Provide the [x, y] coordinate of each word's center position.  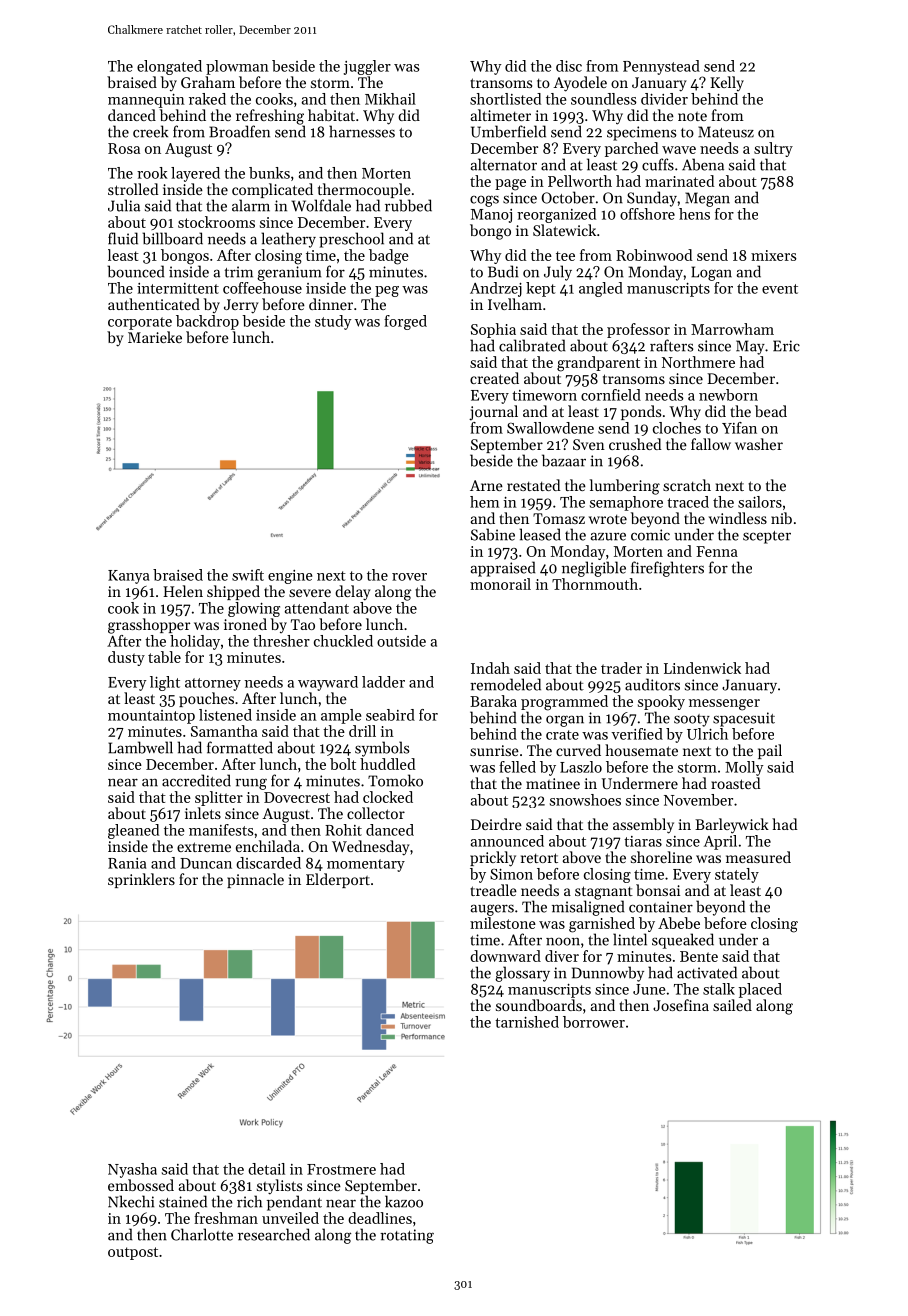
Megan [707, 199]
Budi [503, 271]
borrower [594, 1022]
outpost [133, 1253]
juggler [367, 67]
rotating [407, 1236]
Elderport [338, 880]
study [333, 322]
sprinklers [141, 880]
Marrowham [732, 329]
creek [150, 131]
